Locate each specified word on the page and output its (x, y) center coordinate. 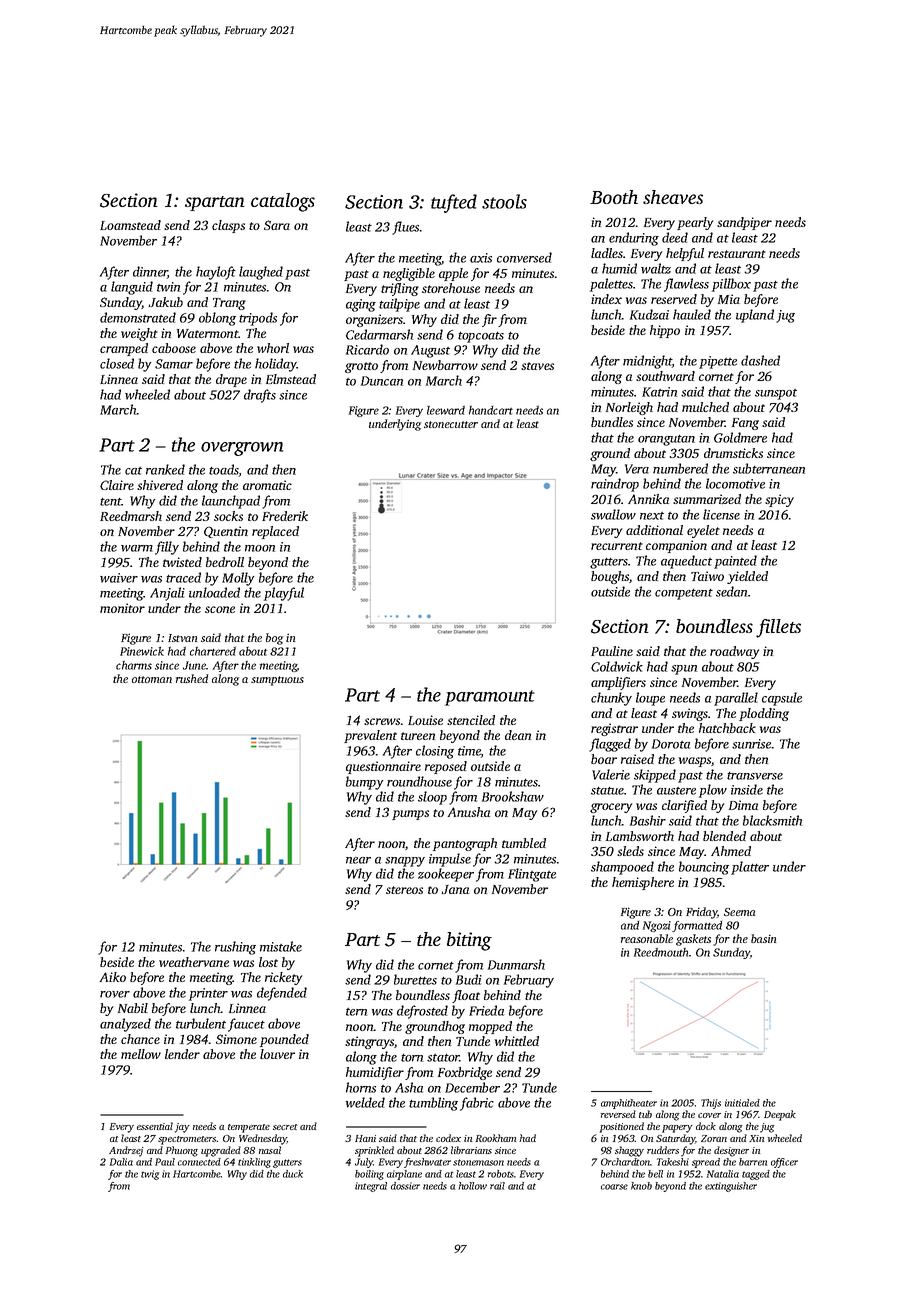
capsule (782, 699)
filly (167, 548)
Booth (614, 197)
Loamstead (130, 225)
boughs (610, 577)
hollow (472, 1186)
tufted (454, 203)
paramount (490, 698)
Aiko (113, 977)
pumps (410, 815)
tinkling (254, 1163)
